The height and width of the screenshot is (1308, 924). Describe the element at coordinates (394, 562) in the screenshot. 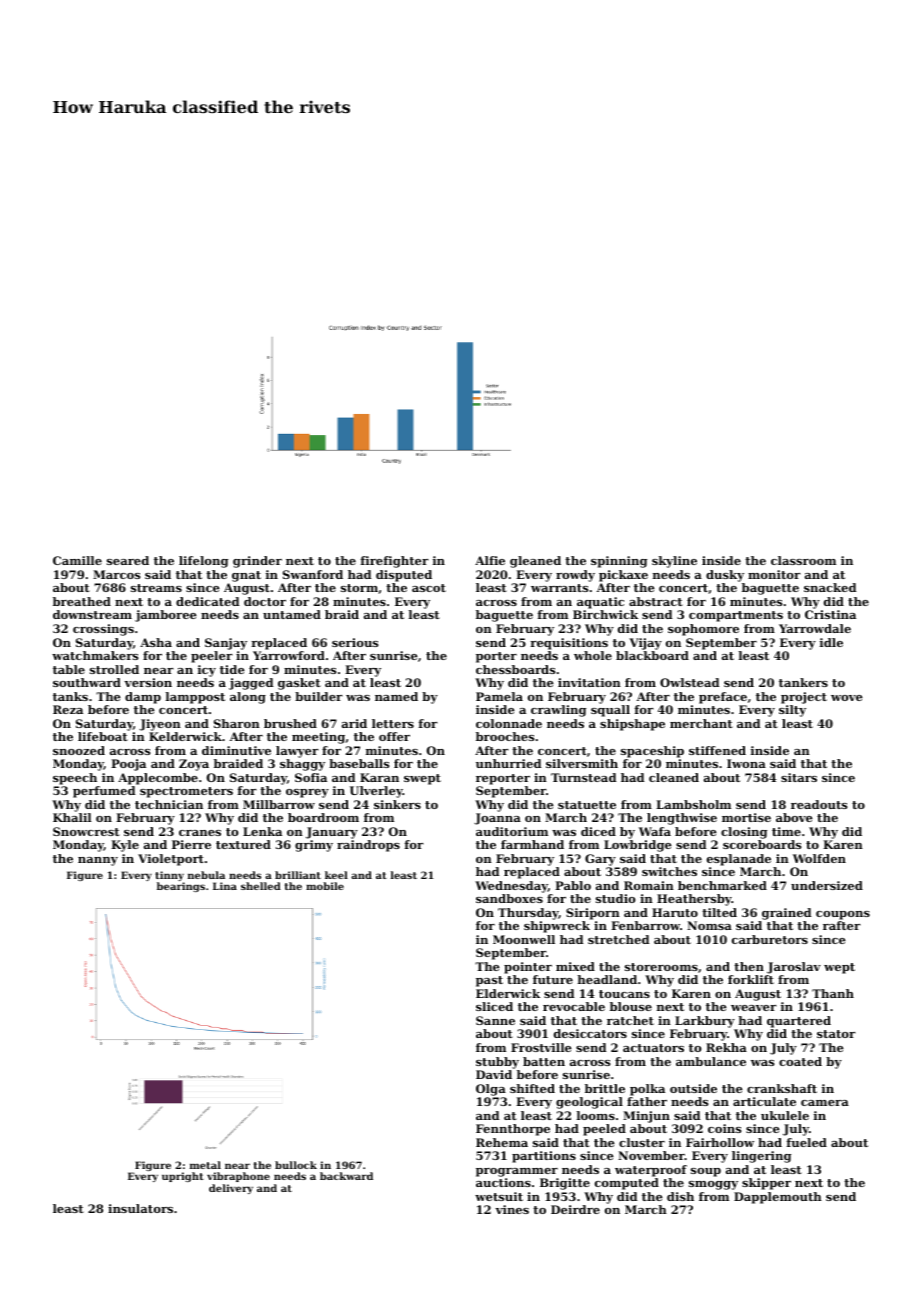

I see `firefighter` at that location.
